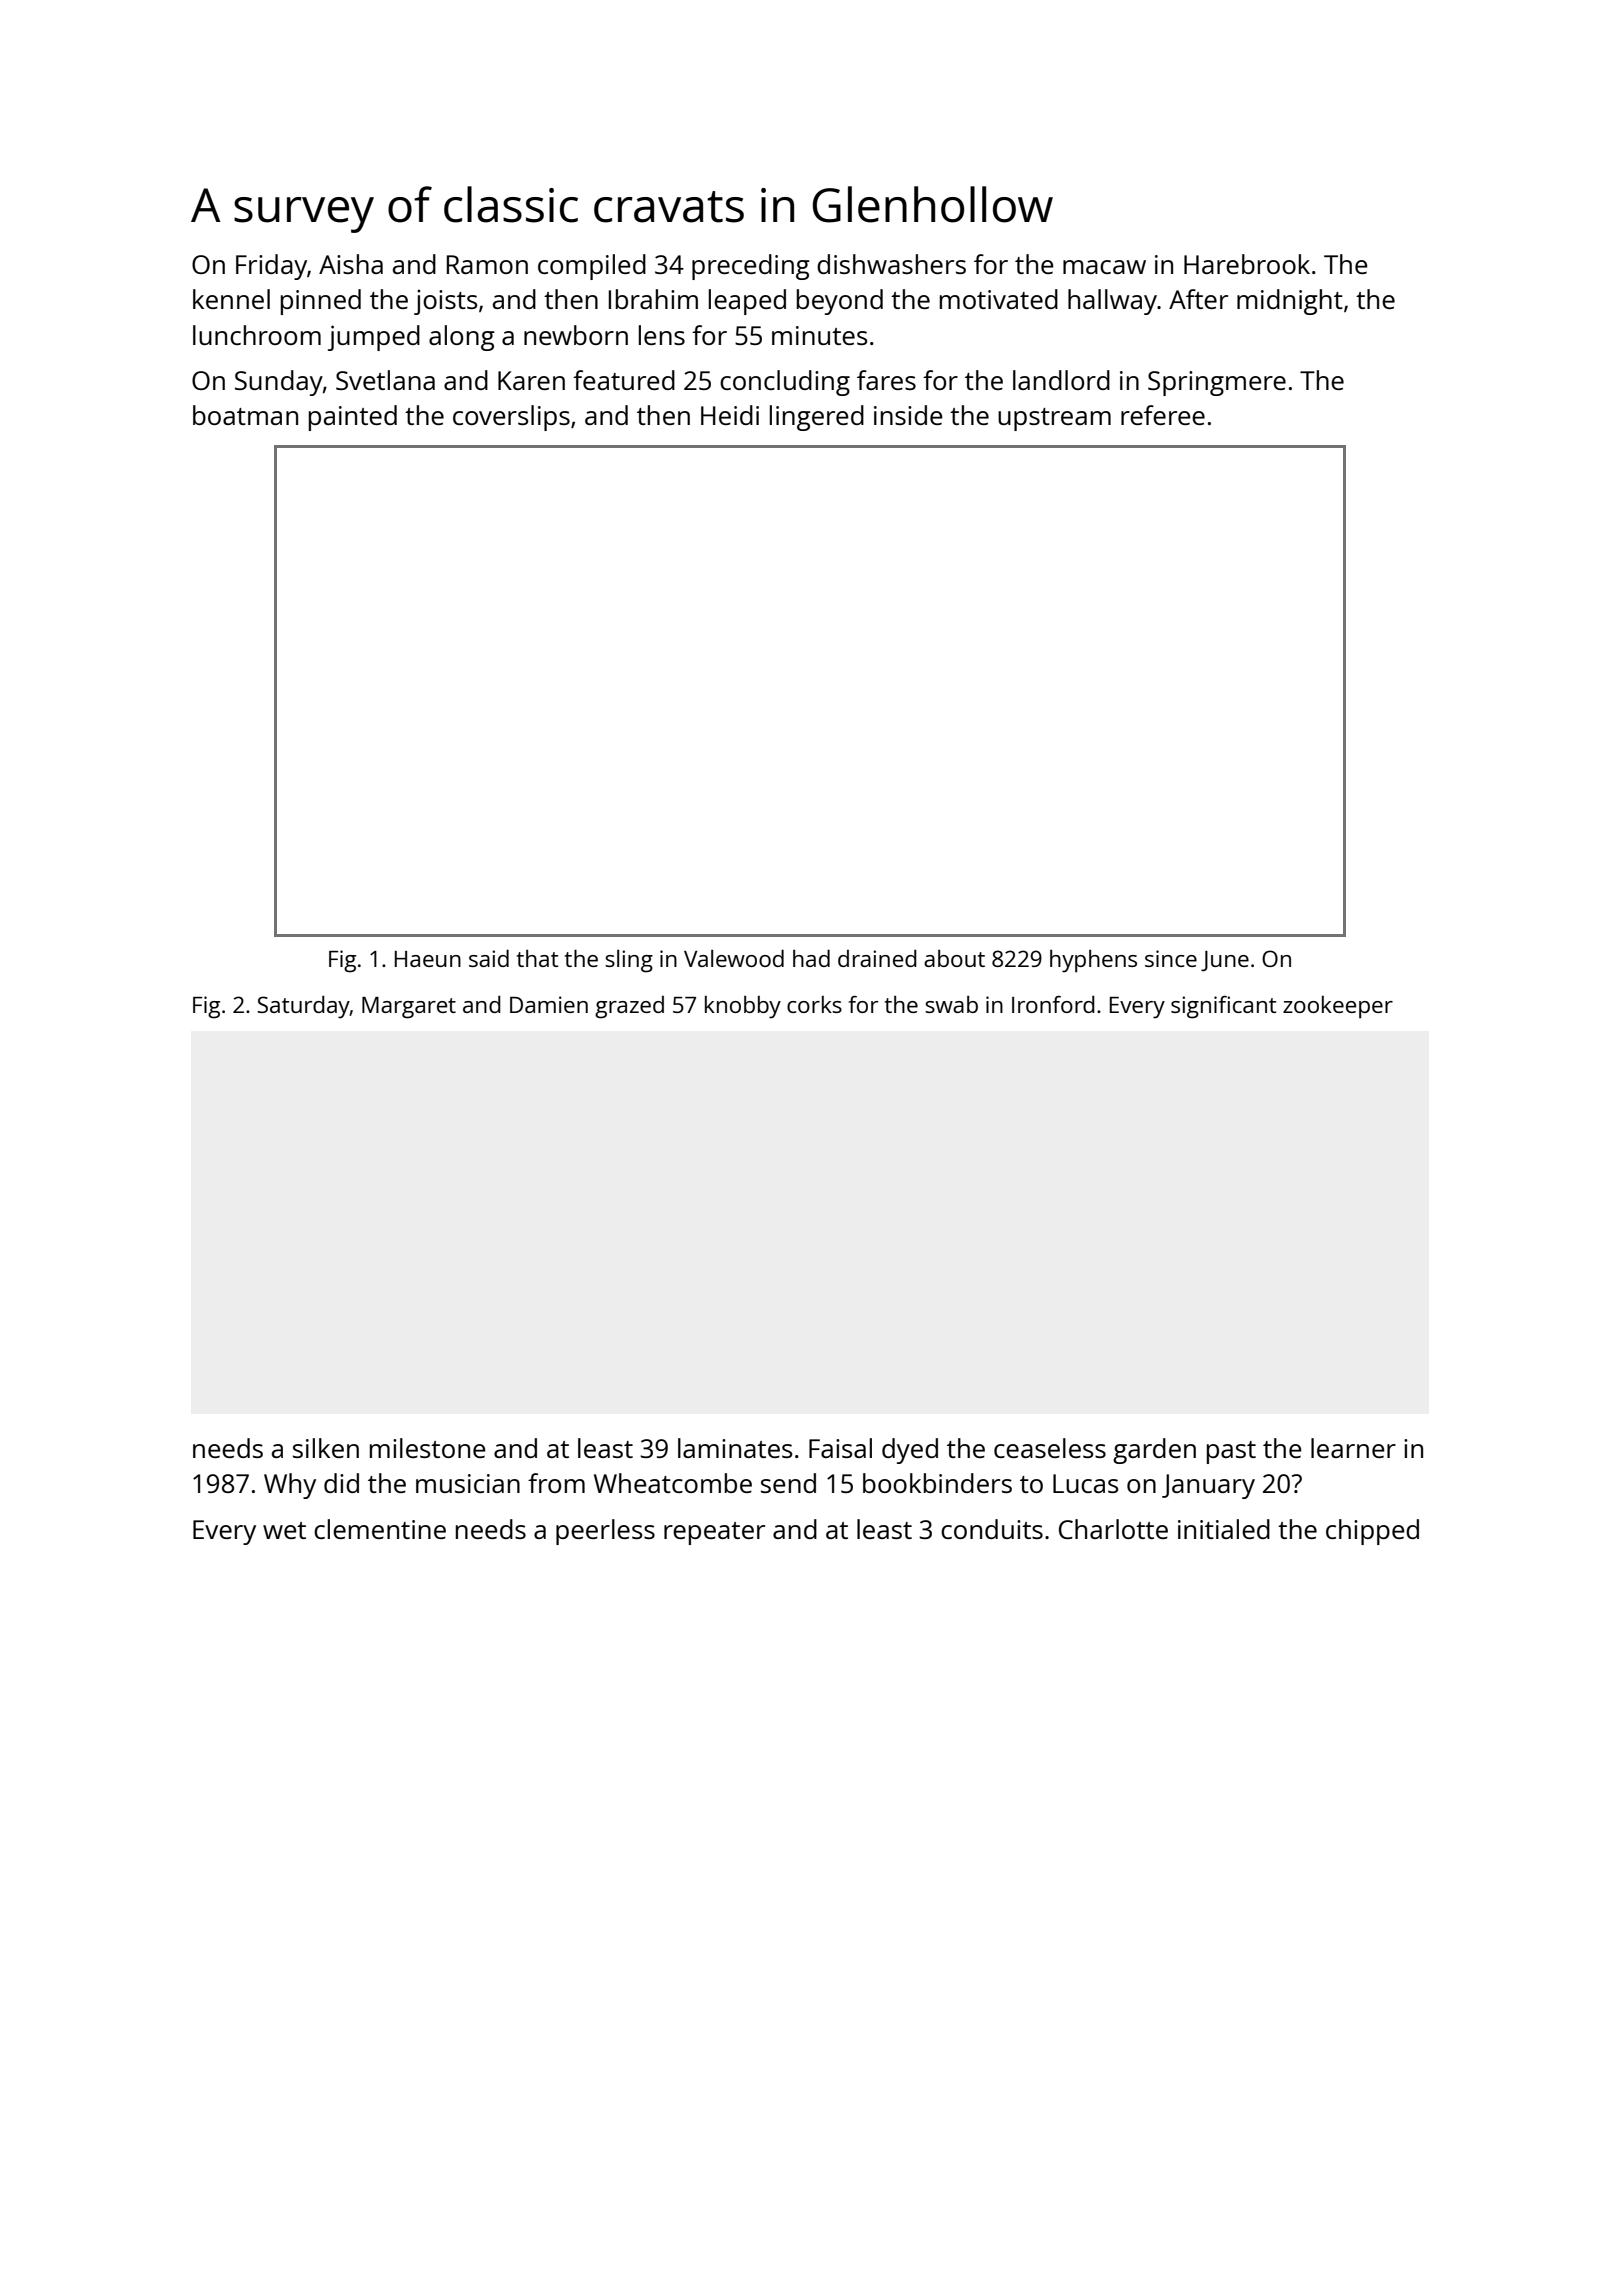 The height and width of the document is (2292, 1620). What do you see at coordinates (999, 299) in the document?
I see `motivated` at bounding box center [999, 299].
